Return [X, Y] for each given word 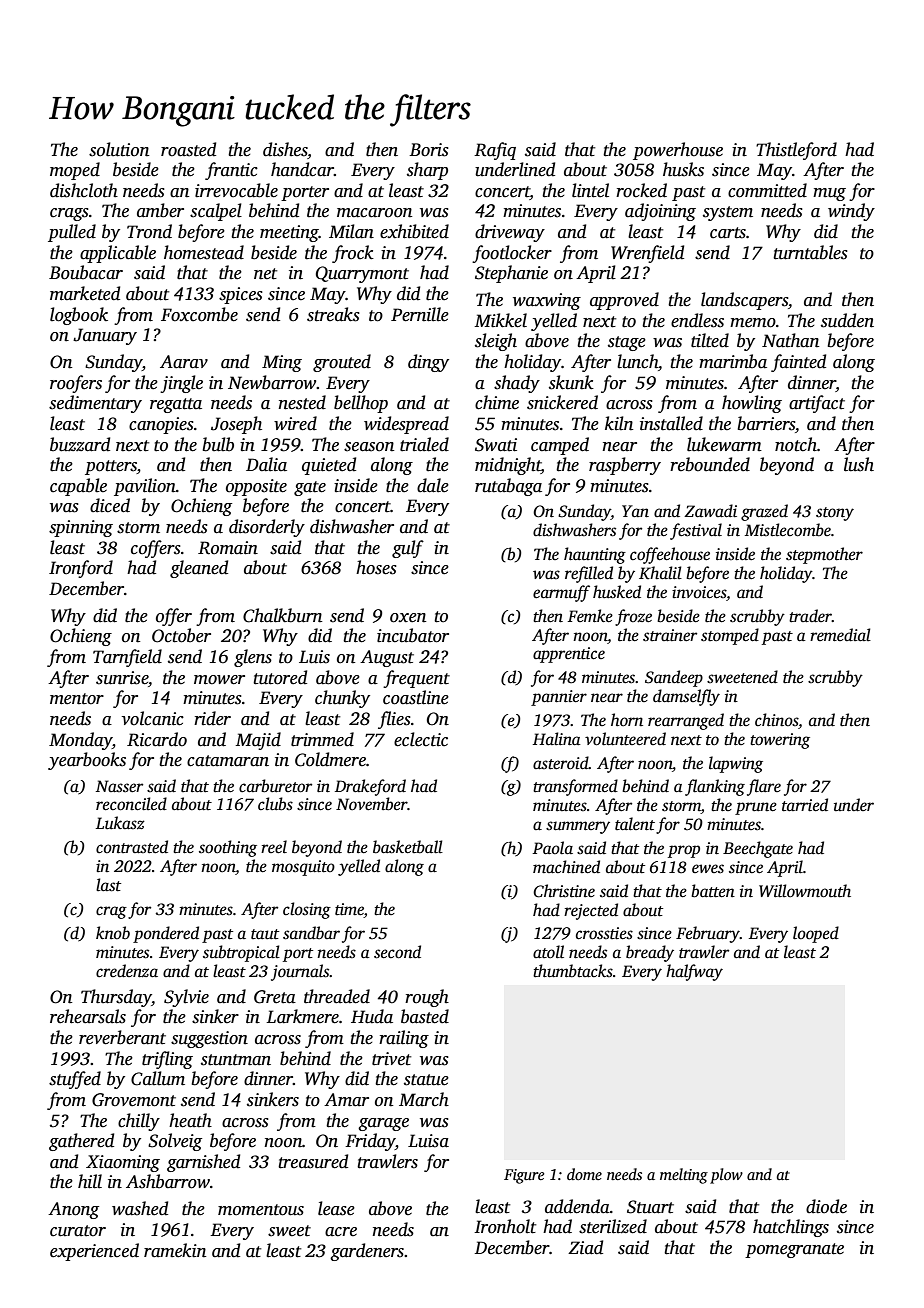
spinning [81, 528]
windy [851, 212]
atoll [548, 952]
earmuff [561, 593]
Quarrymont [362, 274]
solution [119, 149]
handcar [302, 169]
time [349, 910]
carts [728, 233]
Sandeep [674, 678]
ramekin [175, 1250]
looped [816, 934]
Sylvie [186, 998]
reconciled [131, 804]
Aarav [184, 362]
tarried [805, 805]
